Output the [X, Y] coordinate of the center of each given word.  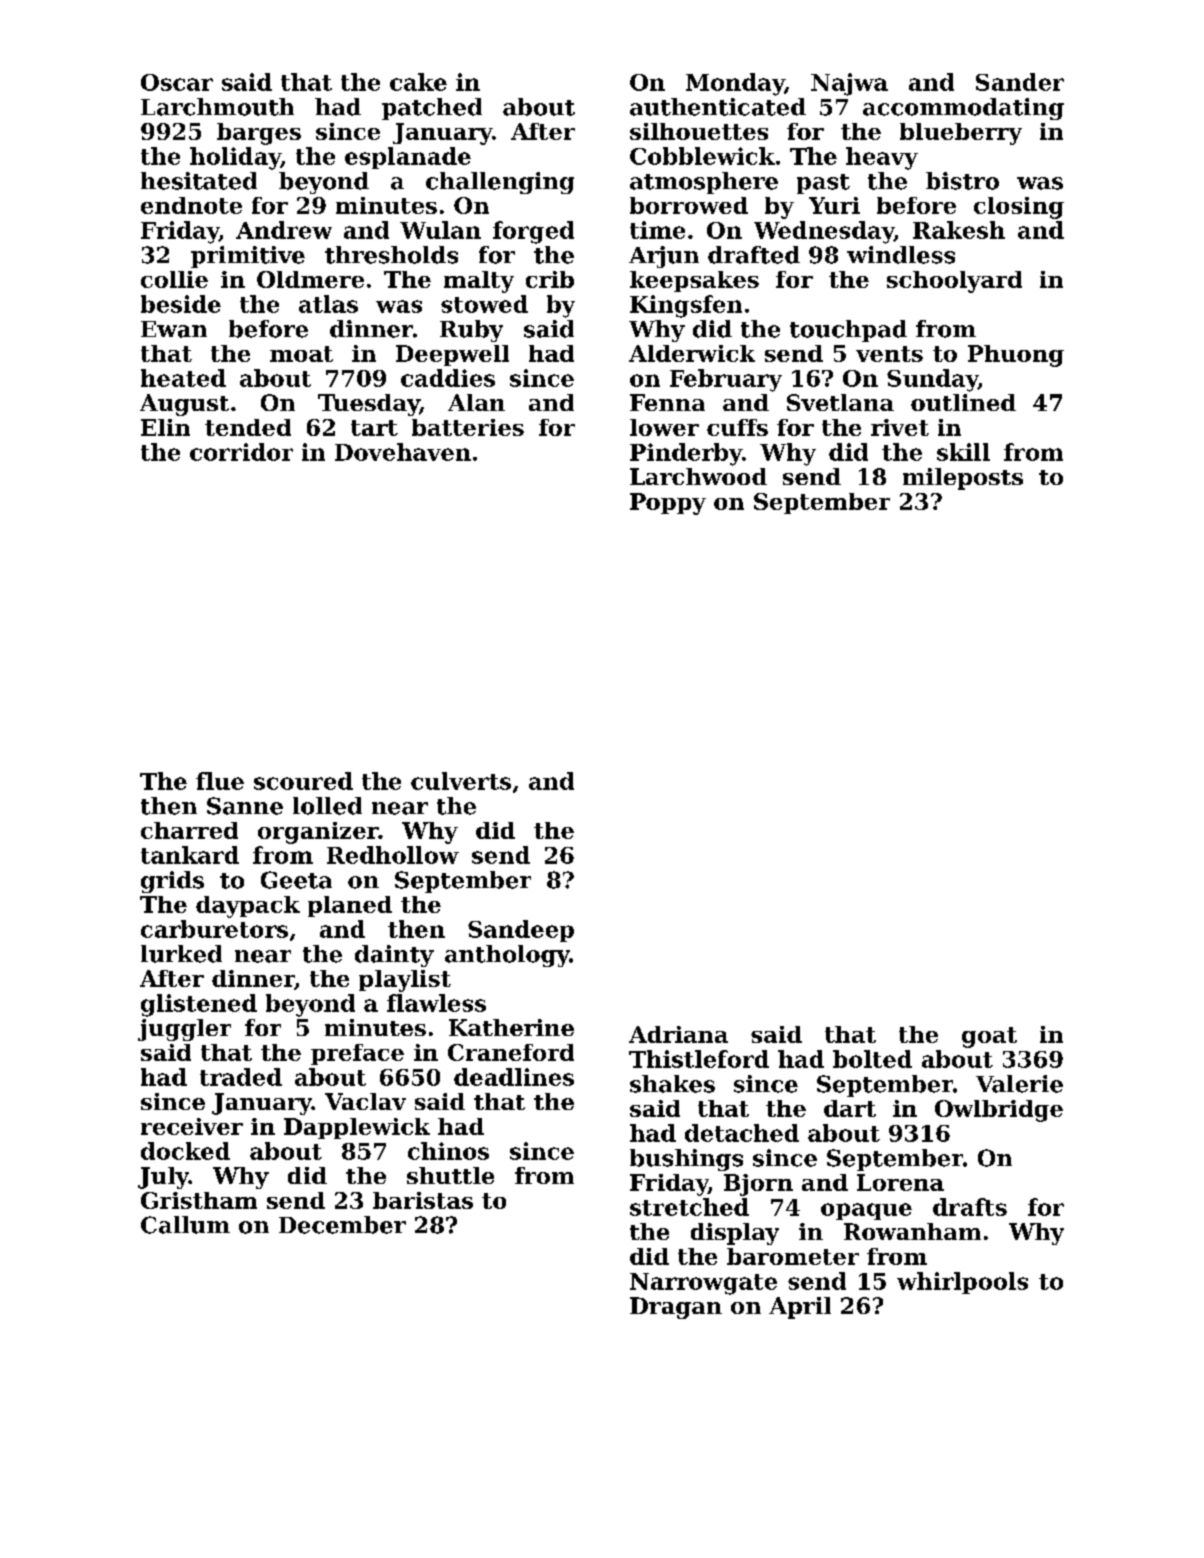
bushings [686, 1160]
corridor [241, 452]
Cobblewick [702, 156]
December [342, 1225]
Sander [1020, 82]
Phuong [1016, 356]
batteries [468, 427]
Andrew [284, 230]
